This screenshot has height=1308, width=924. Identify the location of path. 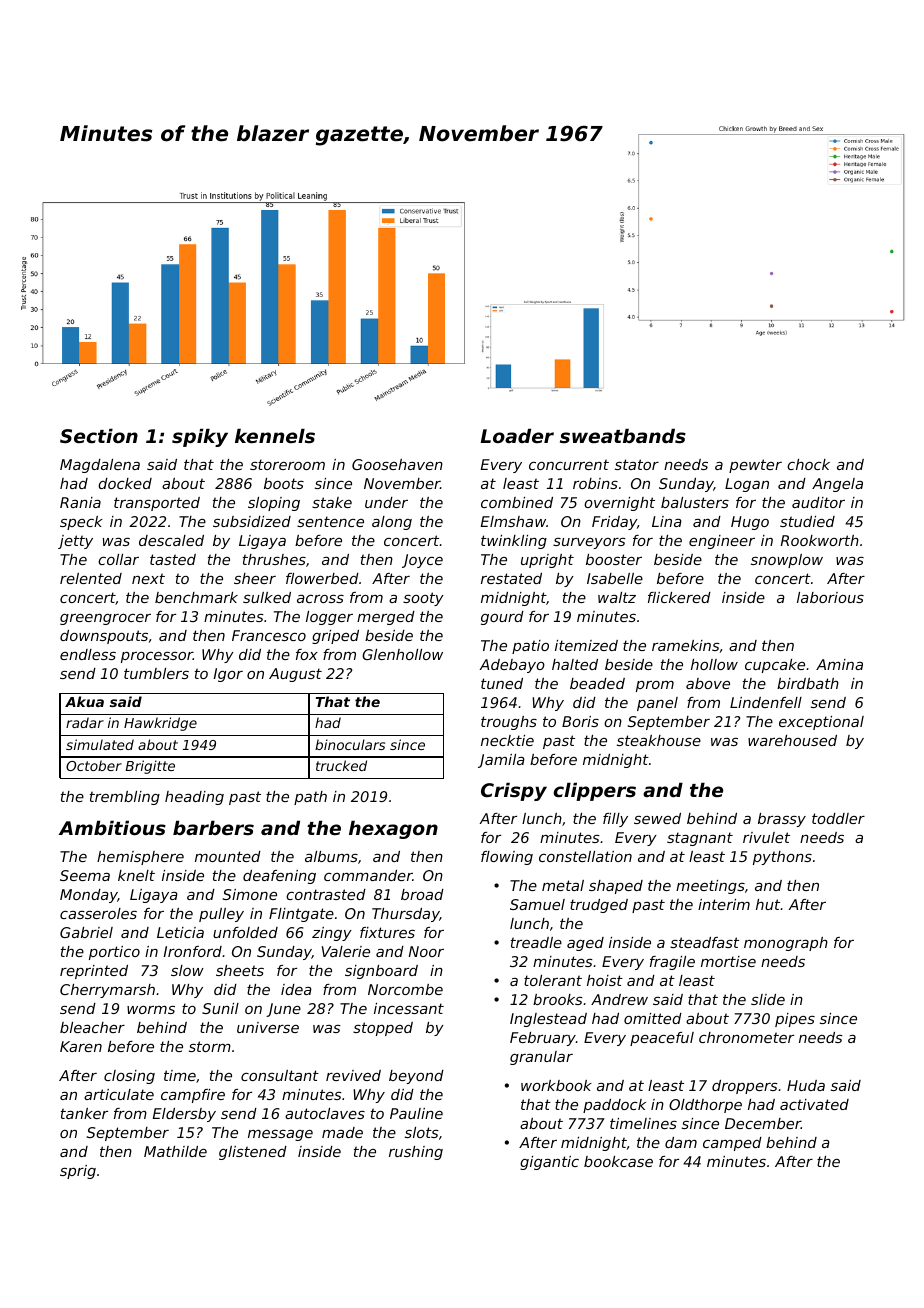
(310, 798).
